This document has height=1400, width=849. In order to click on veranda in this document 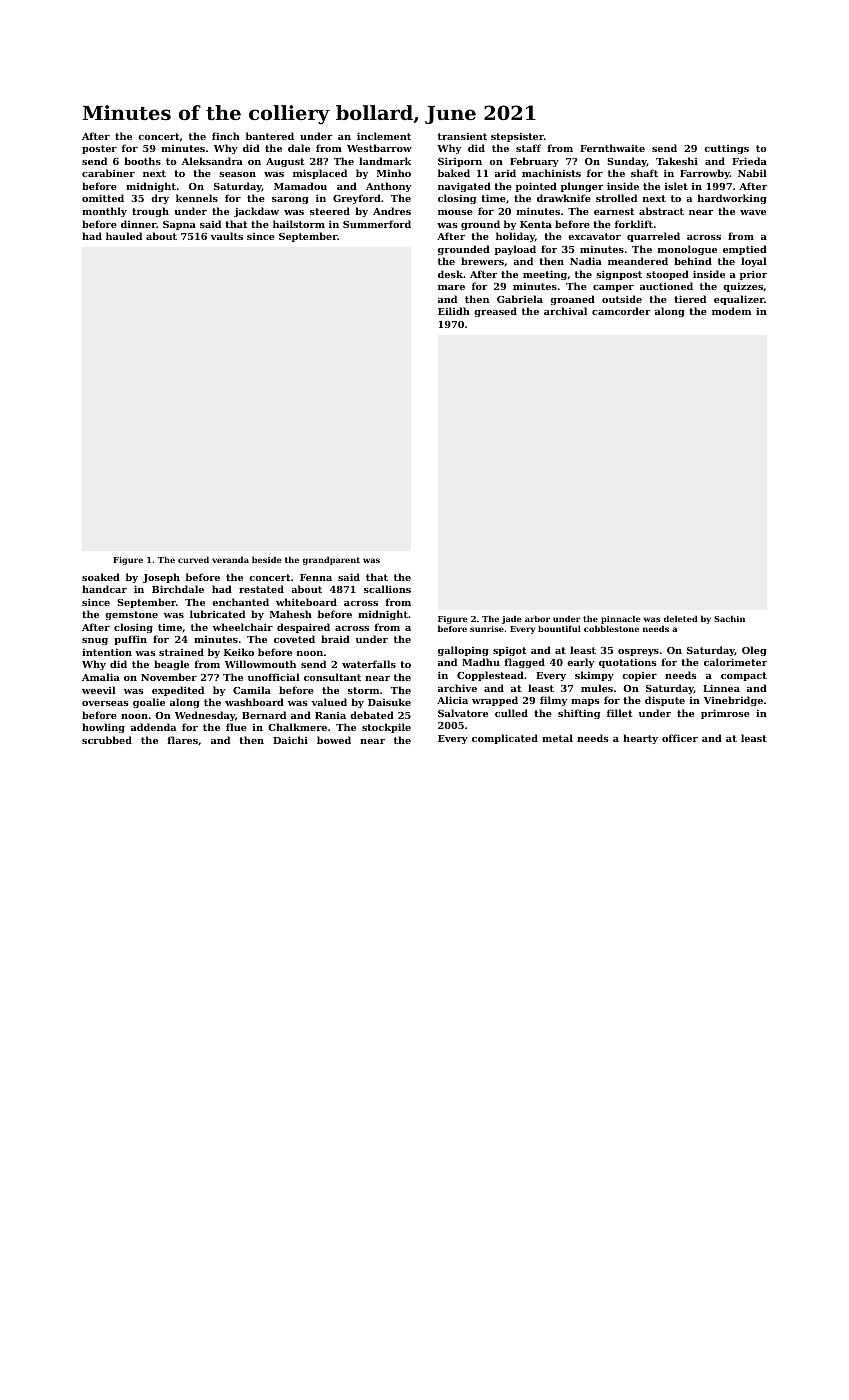, I will do `click(230, 559)`.
